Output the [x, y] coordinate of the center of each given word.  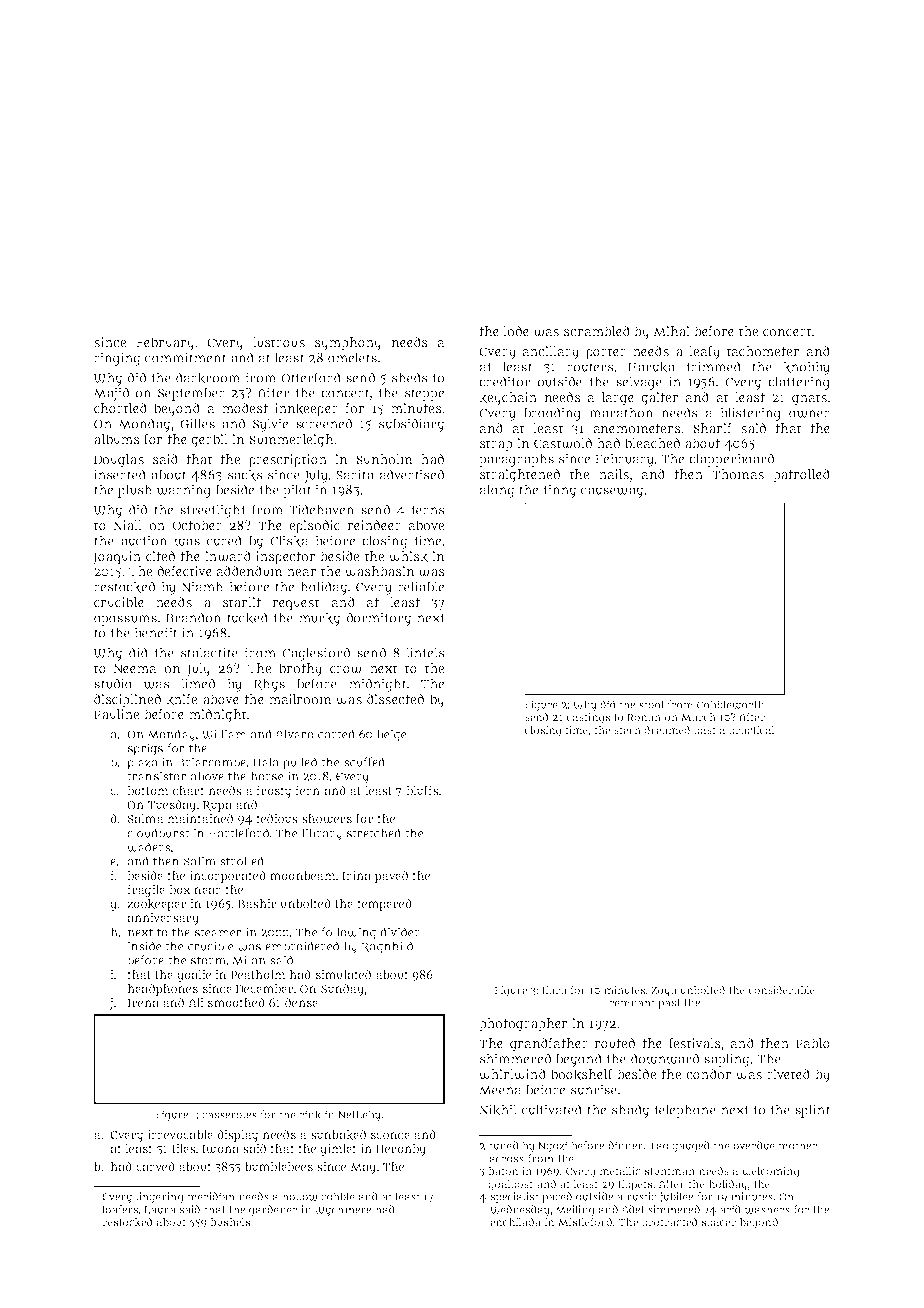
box [179, 889]
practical [752, 731]
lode [516, 331]
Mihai [671, 331]
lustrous [279, 342]
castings [588, 718]
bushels [230, 1222]
